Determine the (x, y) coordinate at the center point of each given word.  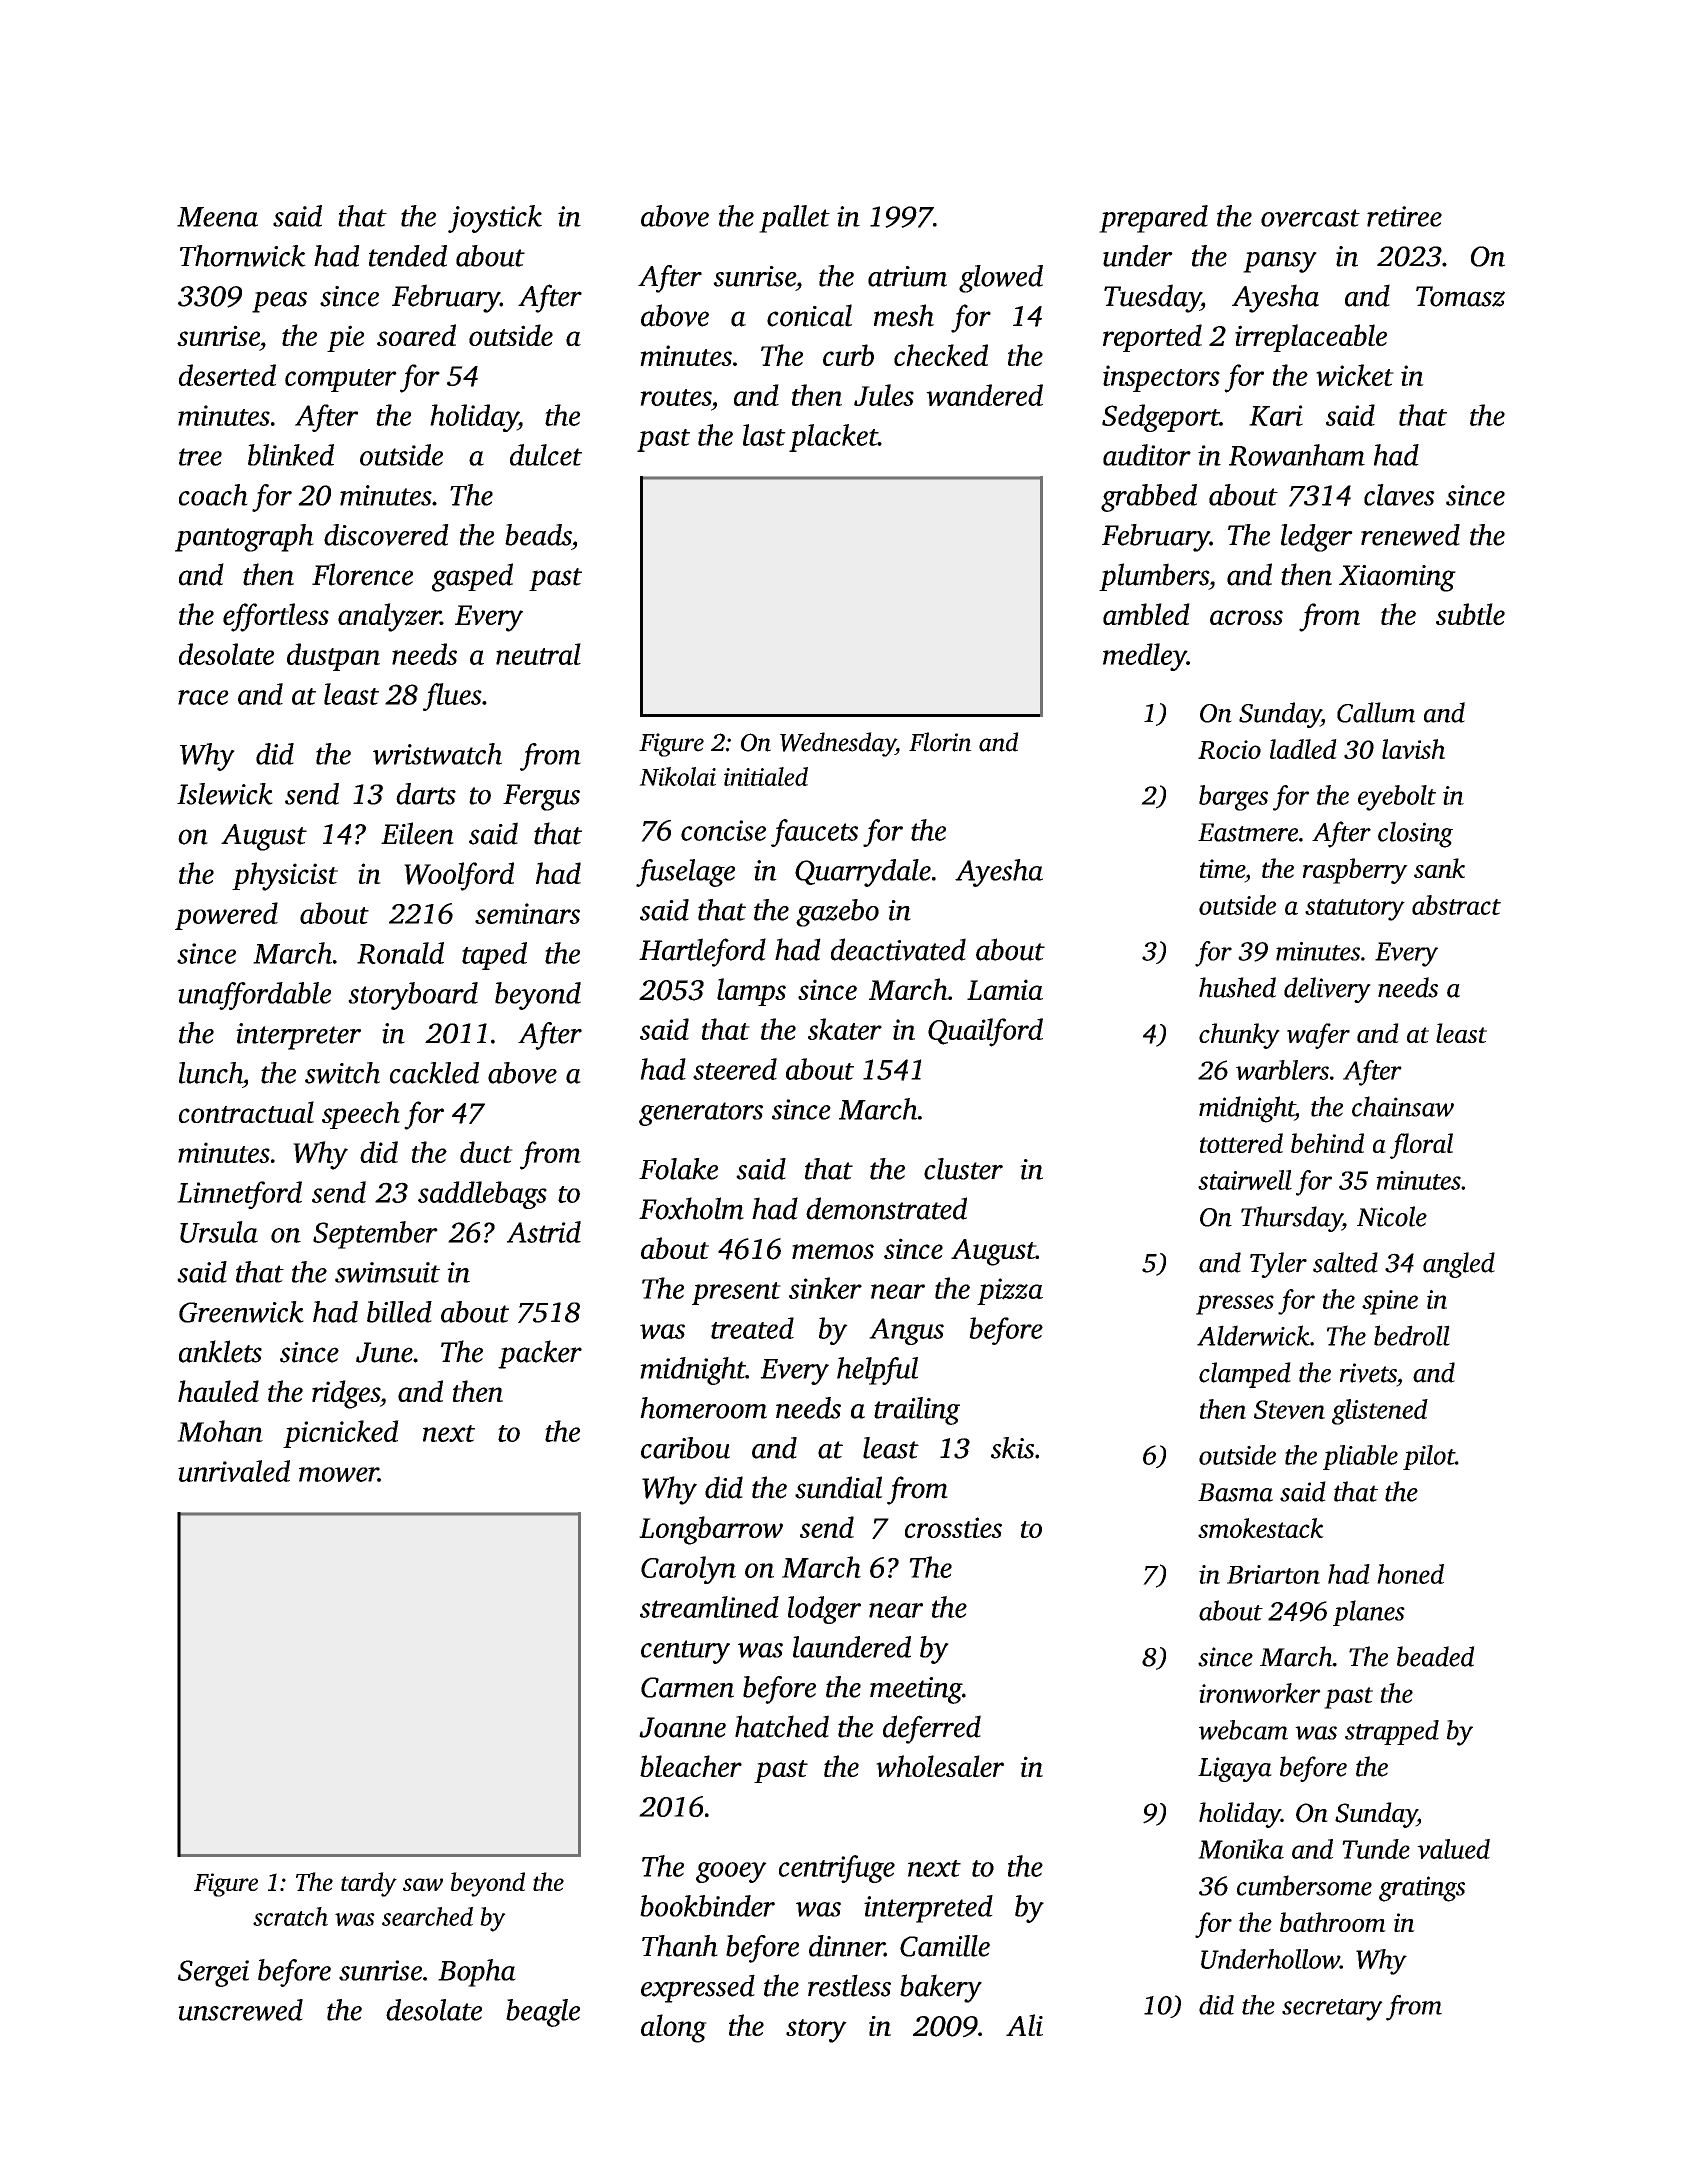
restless (849, 1985)
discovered (386, 535)
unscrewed (240, 2010)
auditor (1147, 455)
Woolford (459, 876)
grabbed (1149, 498)
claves (1399, 495)
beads (538, 535)
